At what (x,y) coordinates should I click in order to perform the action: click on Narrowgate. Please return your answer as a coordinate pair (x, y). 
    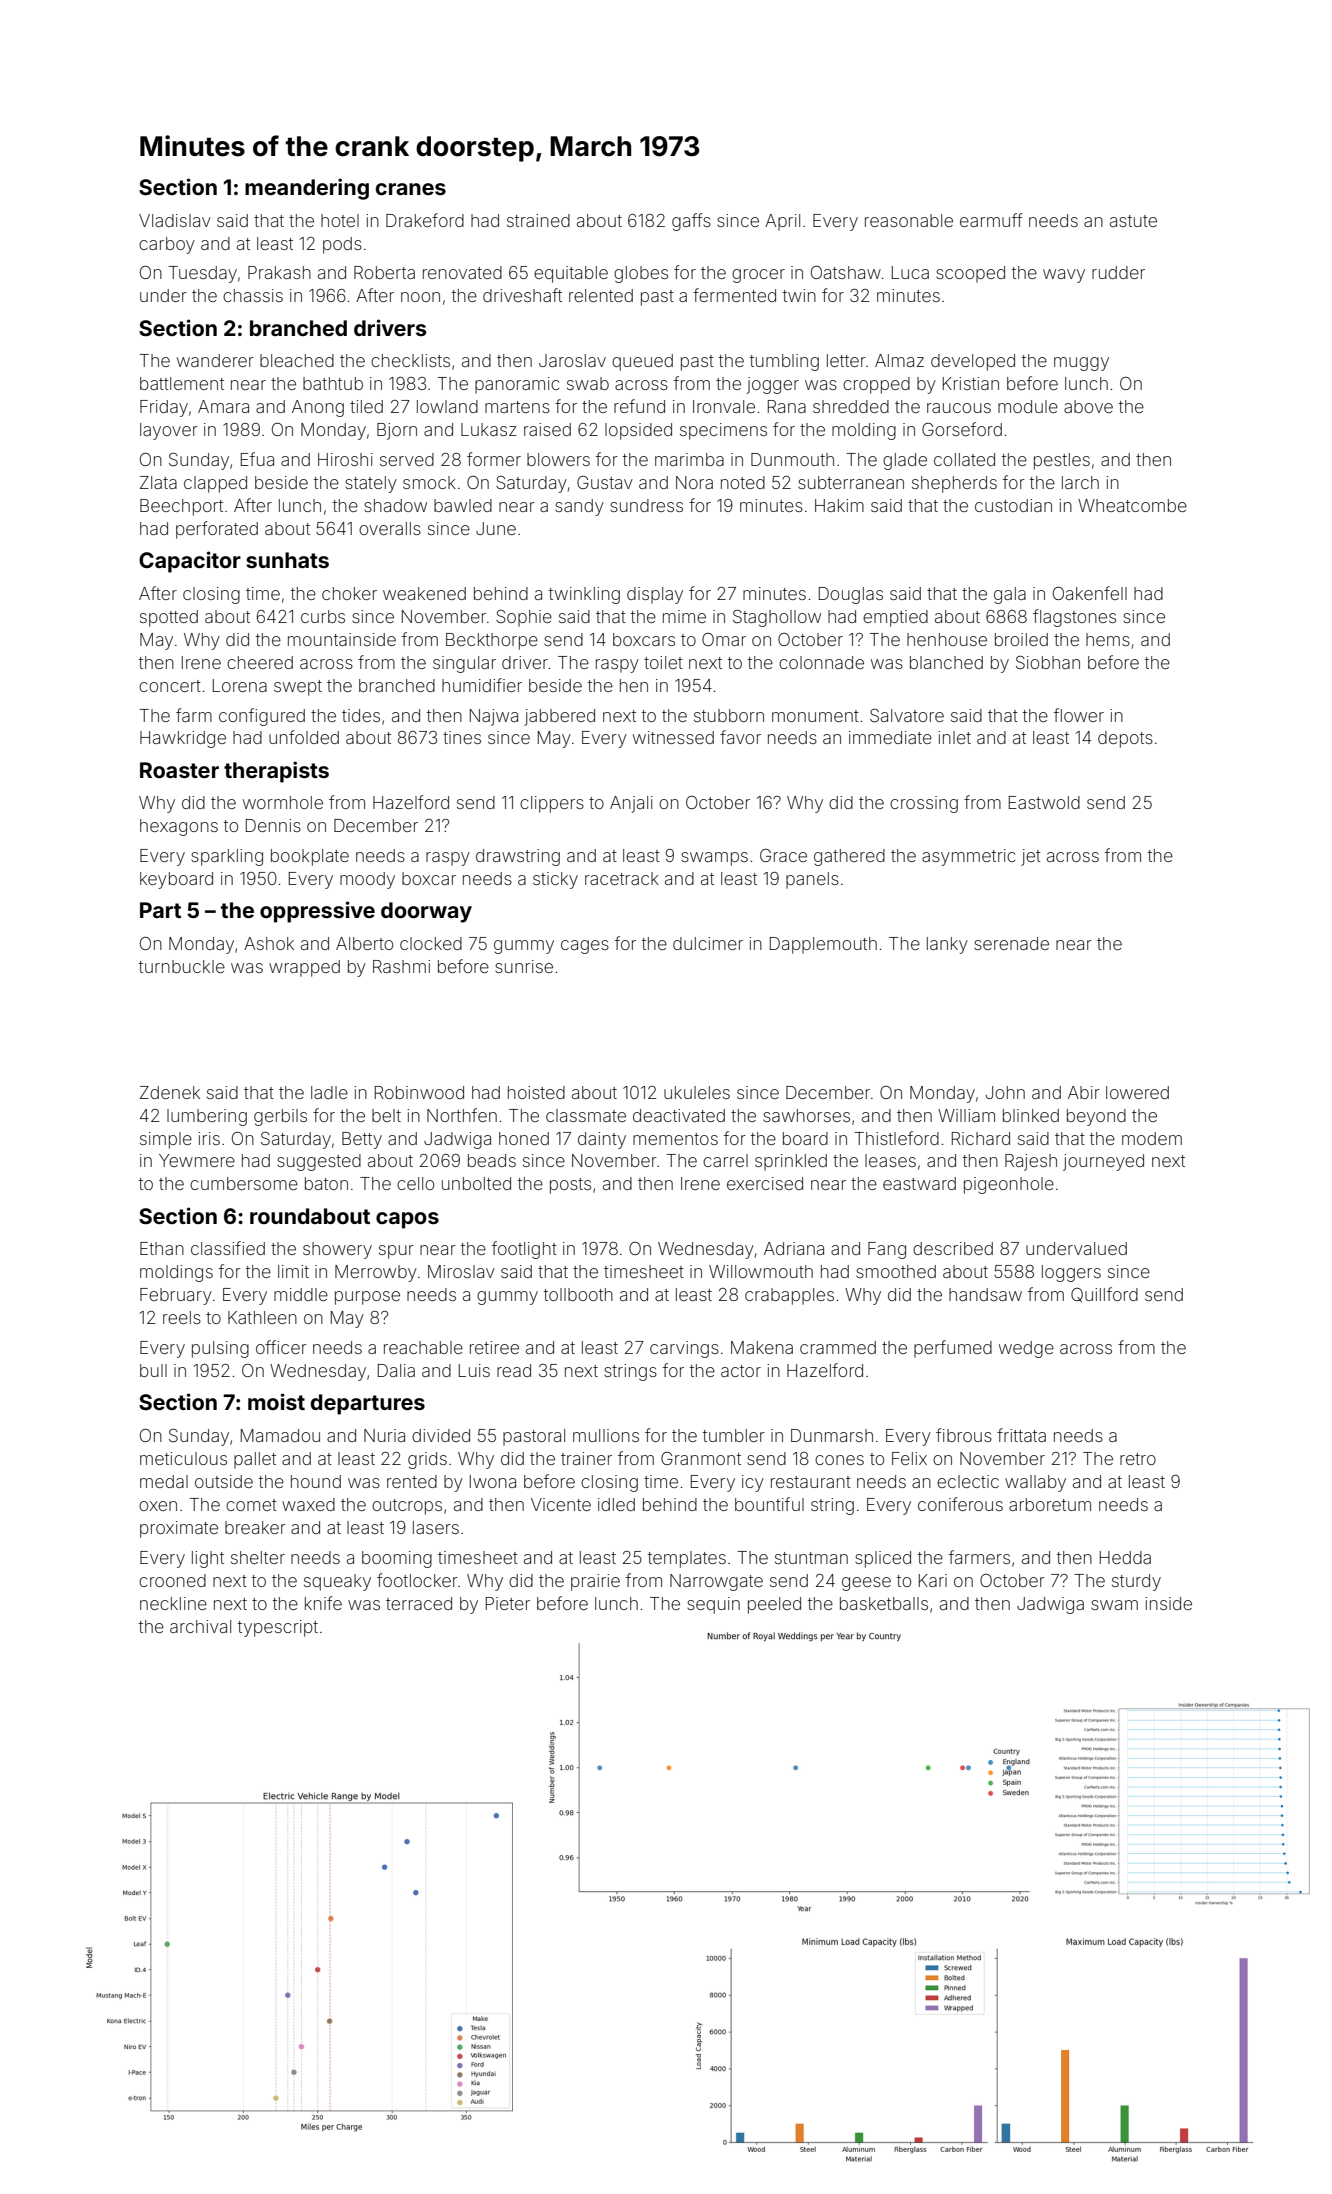
    Looking at the image, I should click on (716, 1582).
